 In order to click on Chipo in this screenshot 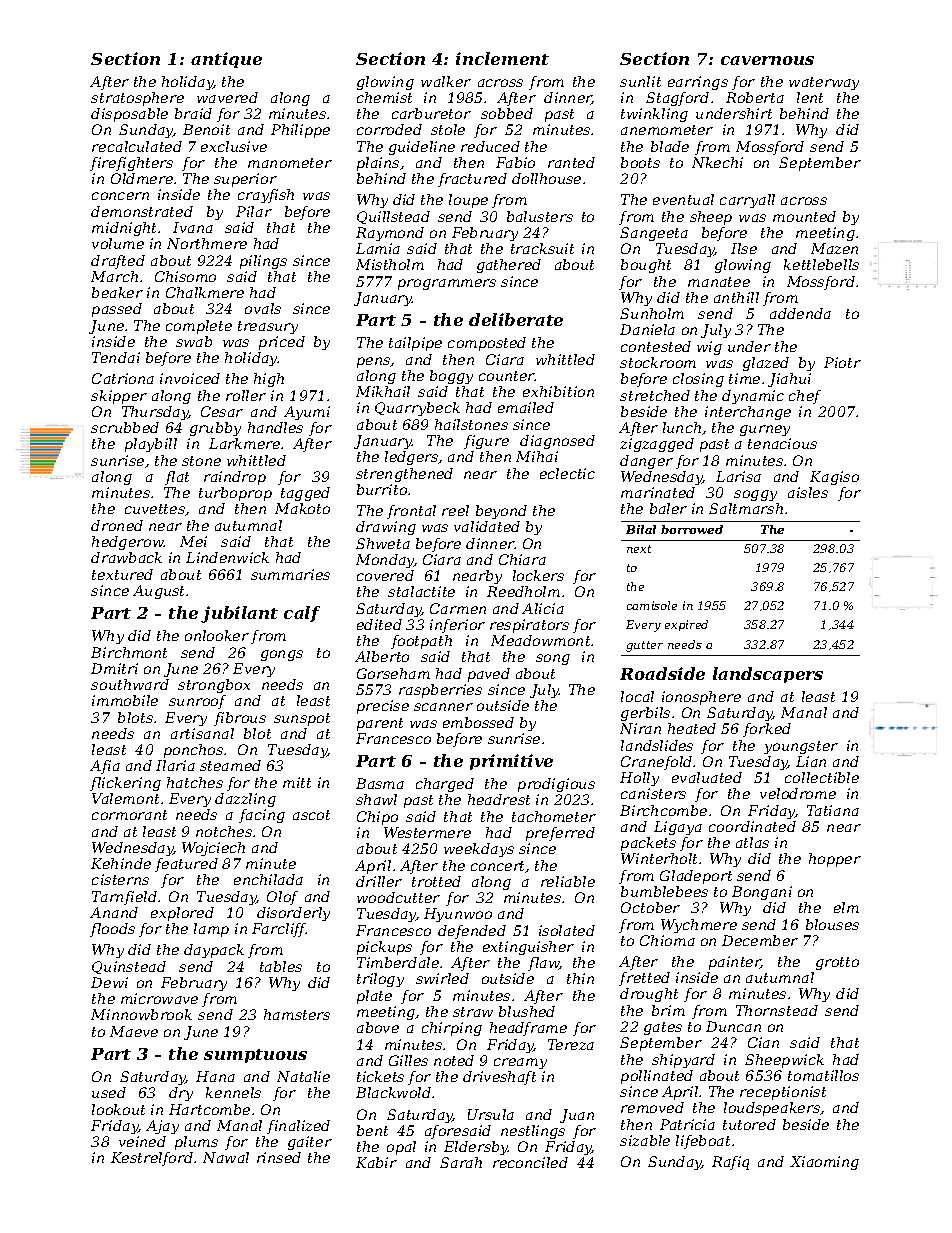, I will do `click(377, 818)`.
